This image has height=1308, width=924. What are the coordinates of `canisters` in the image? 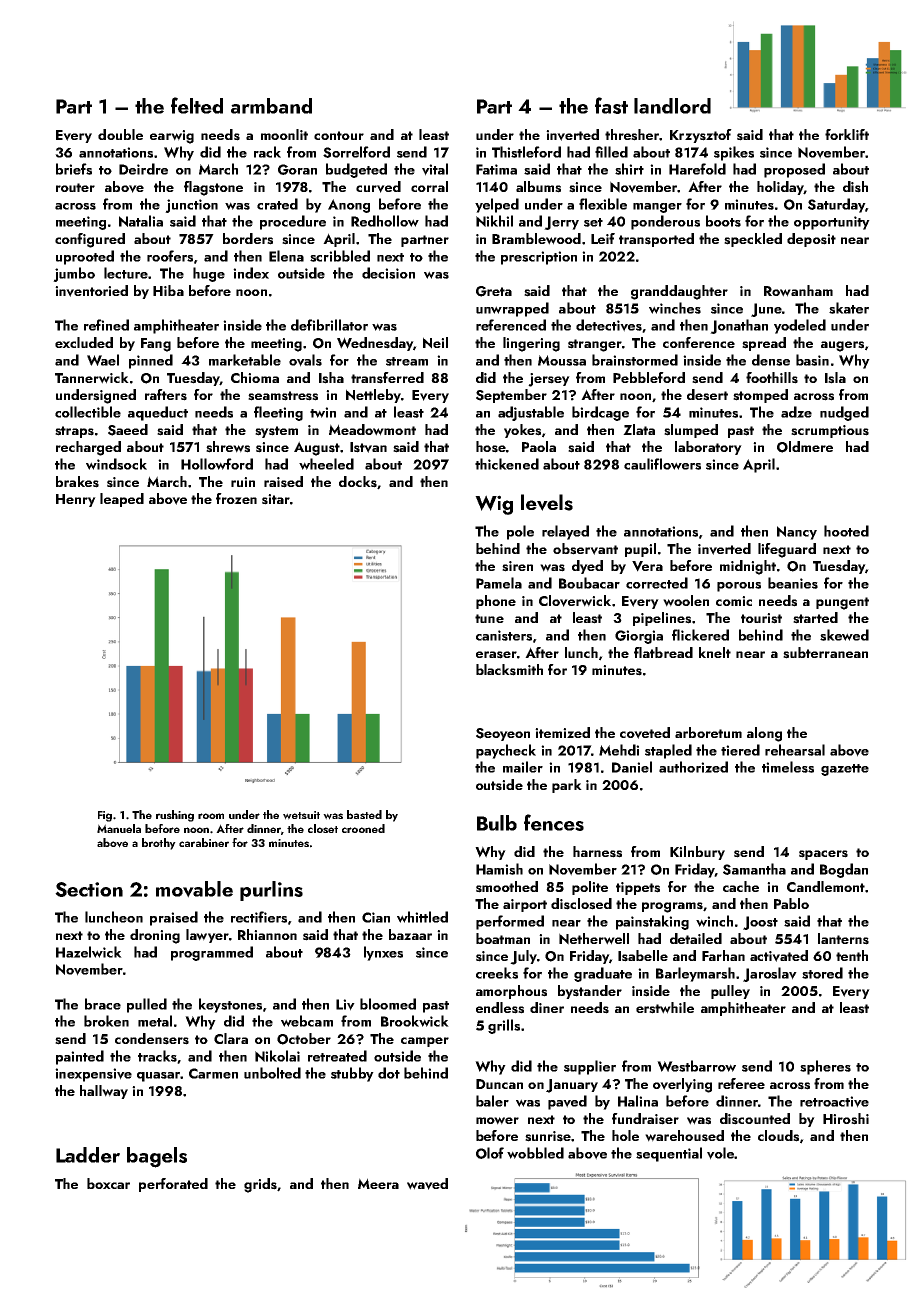 It's located at (504, 635).
